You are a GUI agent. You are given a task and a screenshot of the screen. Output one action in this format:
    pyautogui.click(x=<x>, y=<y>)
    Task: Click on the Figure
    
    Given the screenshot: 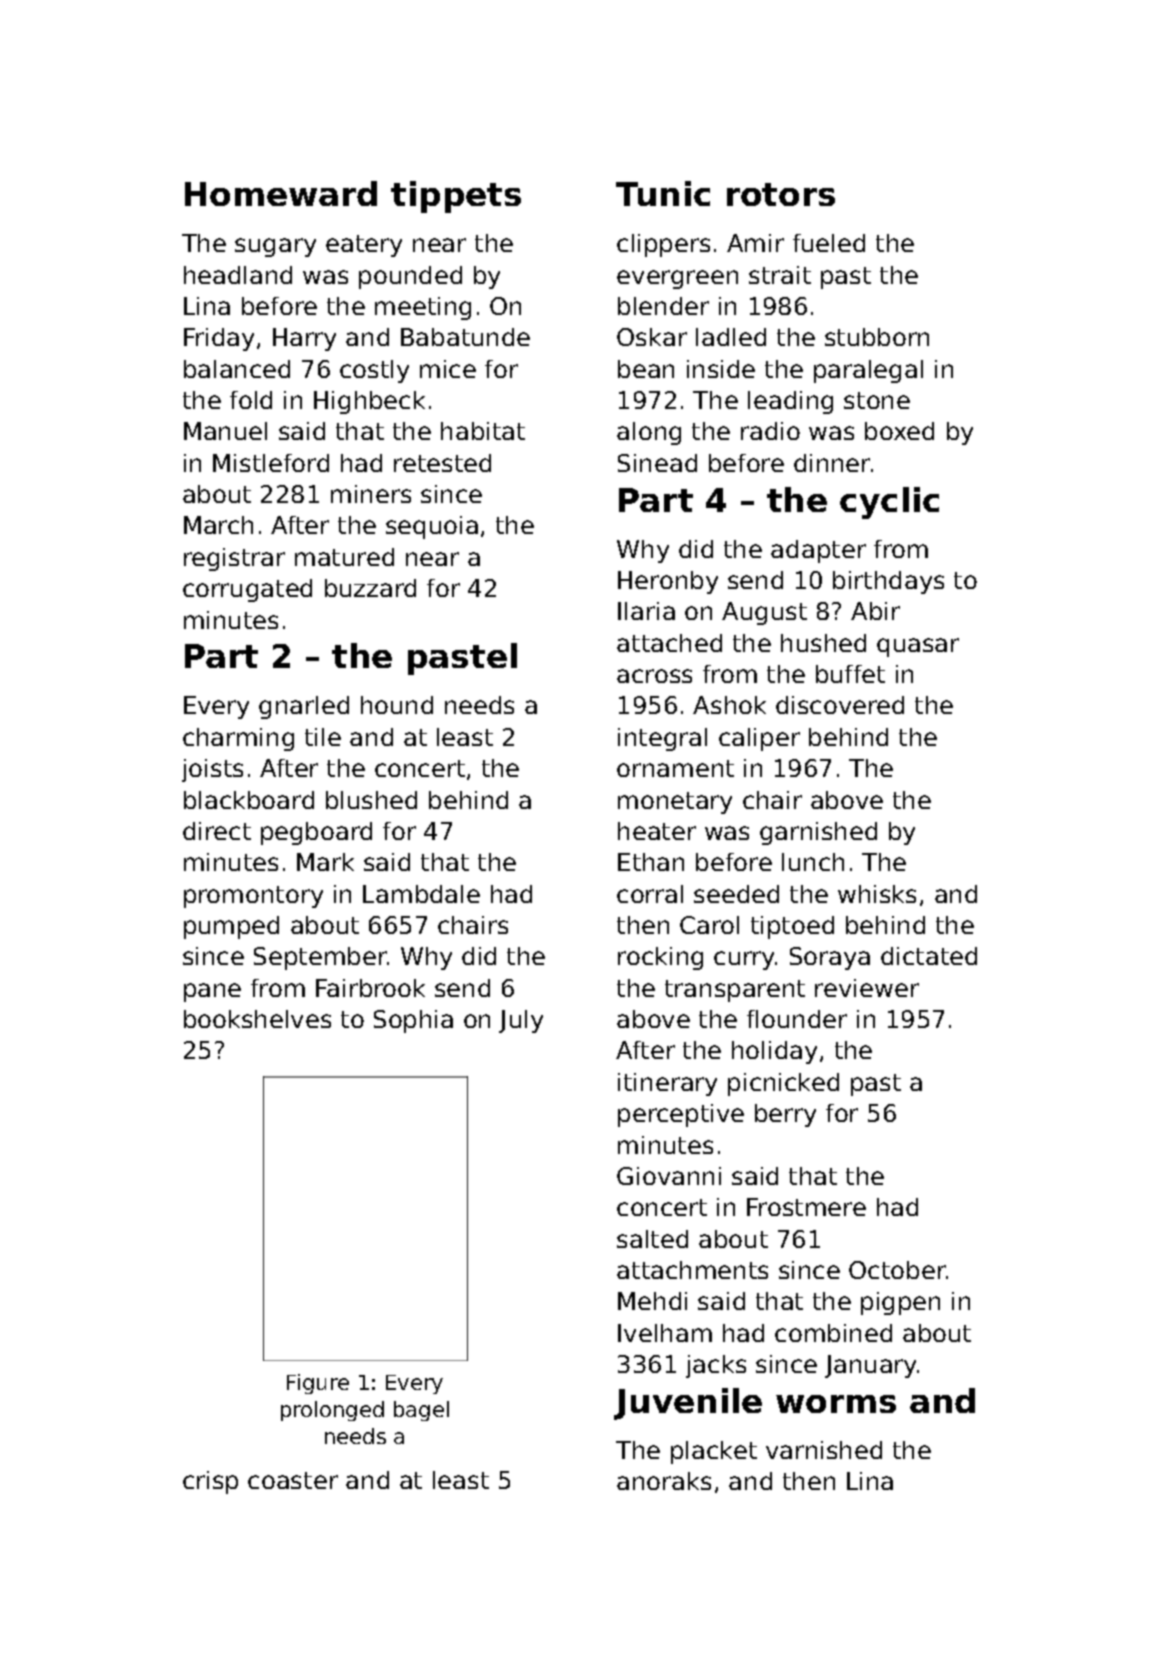 What is the action you would take?
    pyautogui.click(x=318, y=1384)
